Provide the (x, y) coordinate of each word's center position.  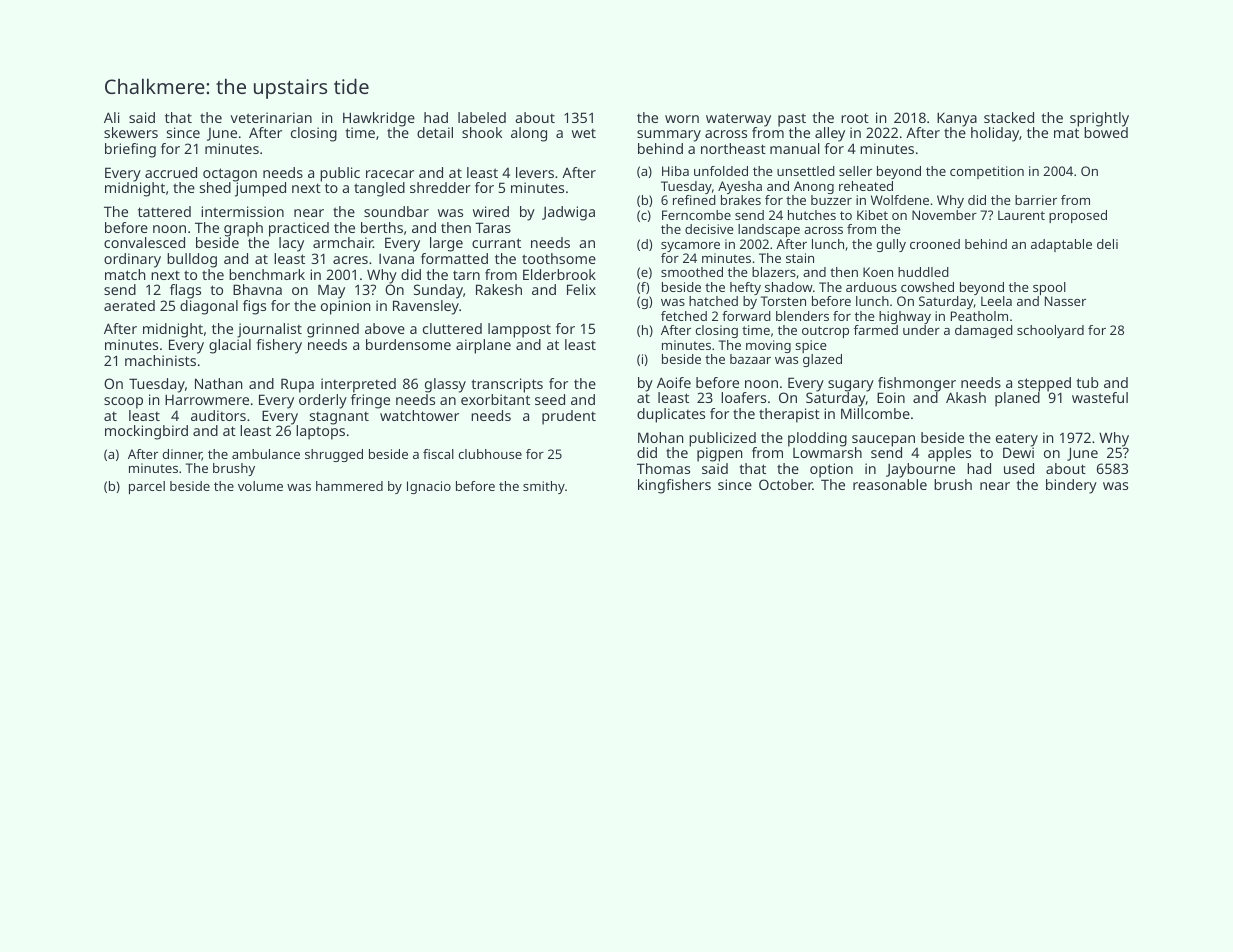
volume (260, 486)
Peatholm (979, 316)
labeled (482, 117)
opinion (345, 307)
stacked (1009, 117)
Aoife (674, 382)
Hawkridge (379, 119)
